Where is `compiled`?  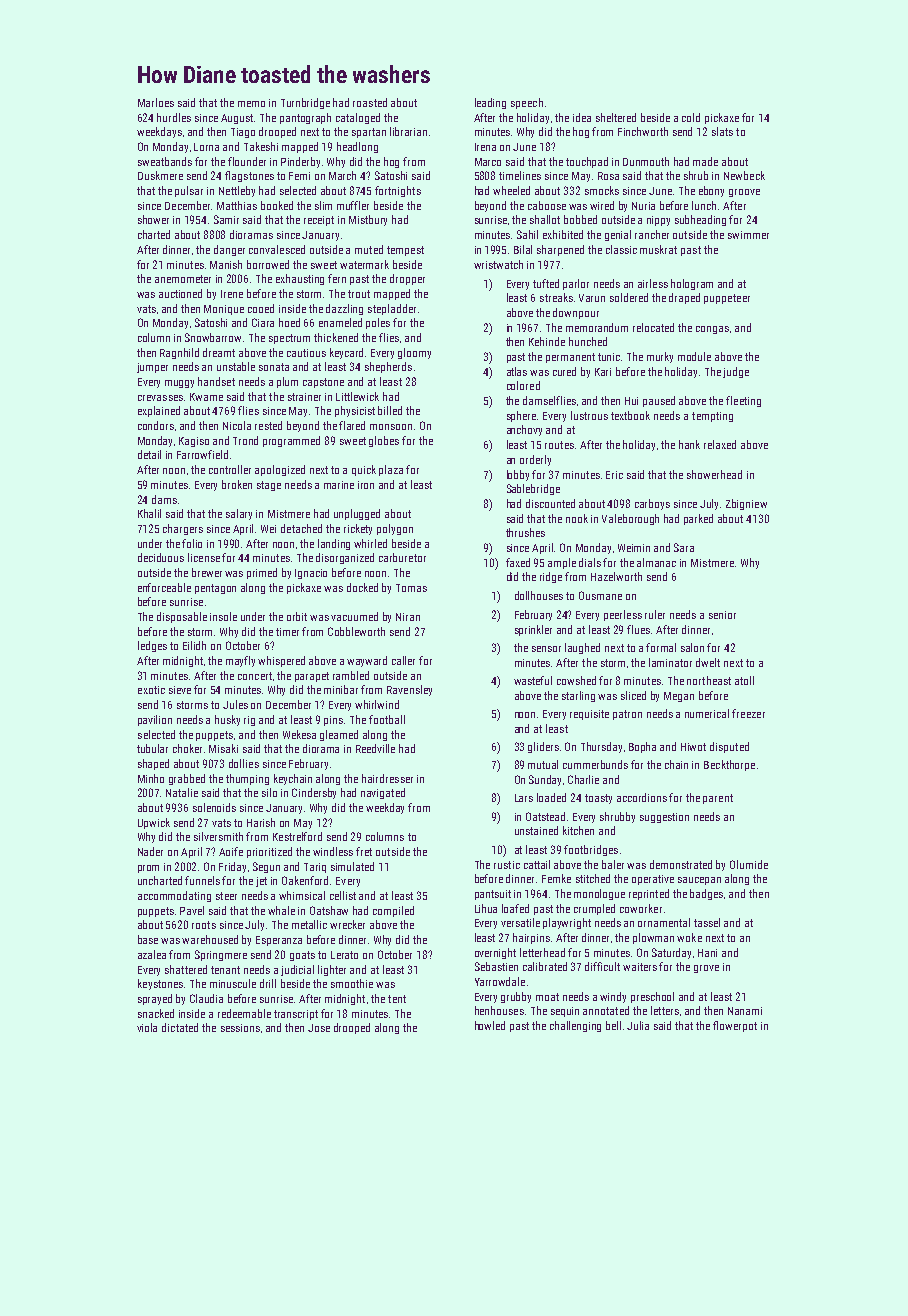
compiled is located at coordinates (393, 911).
